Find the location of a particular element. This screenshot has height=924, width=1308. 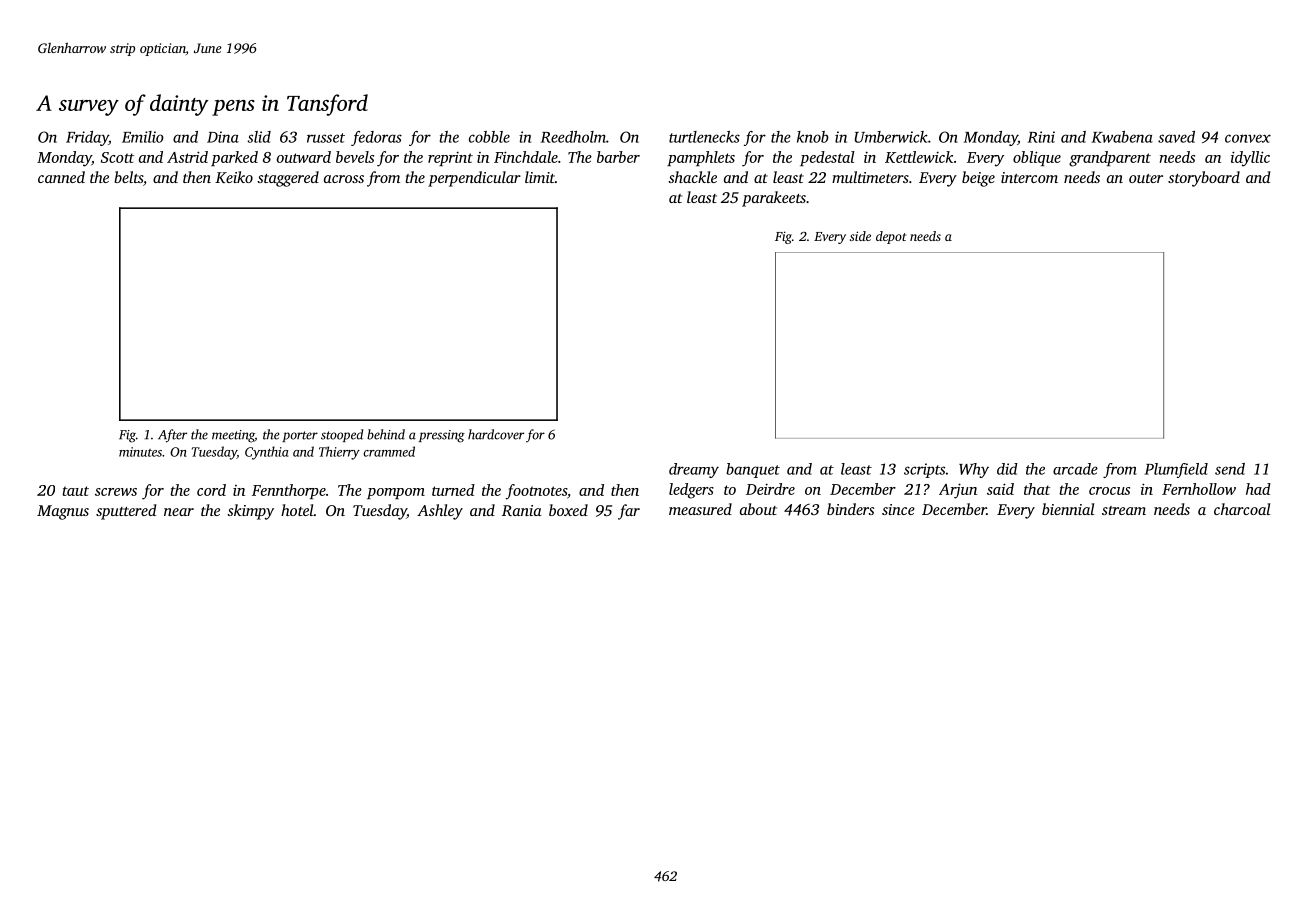

did is located at coordinates (1007, 469).
